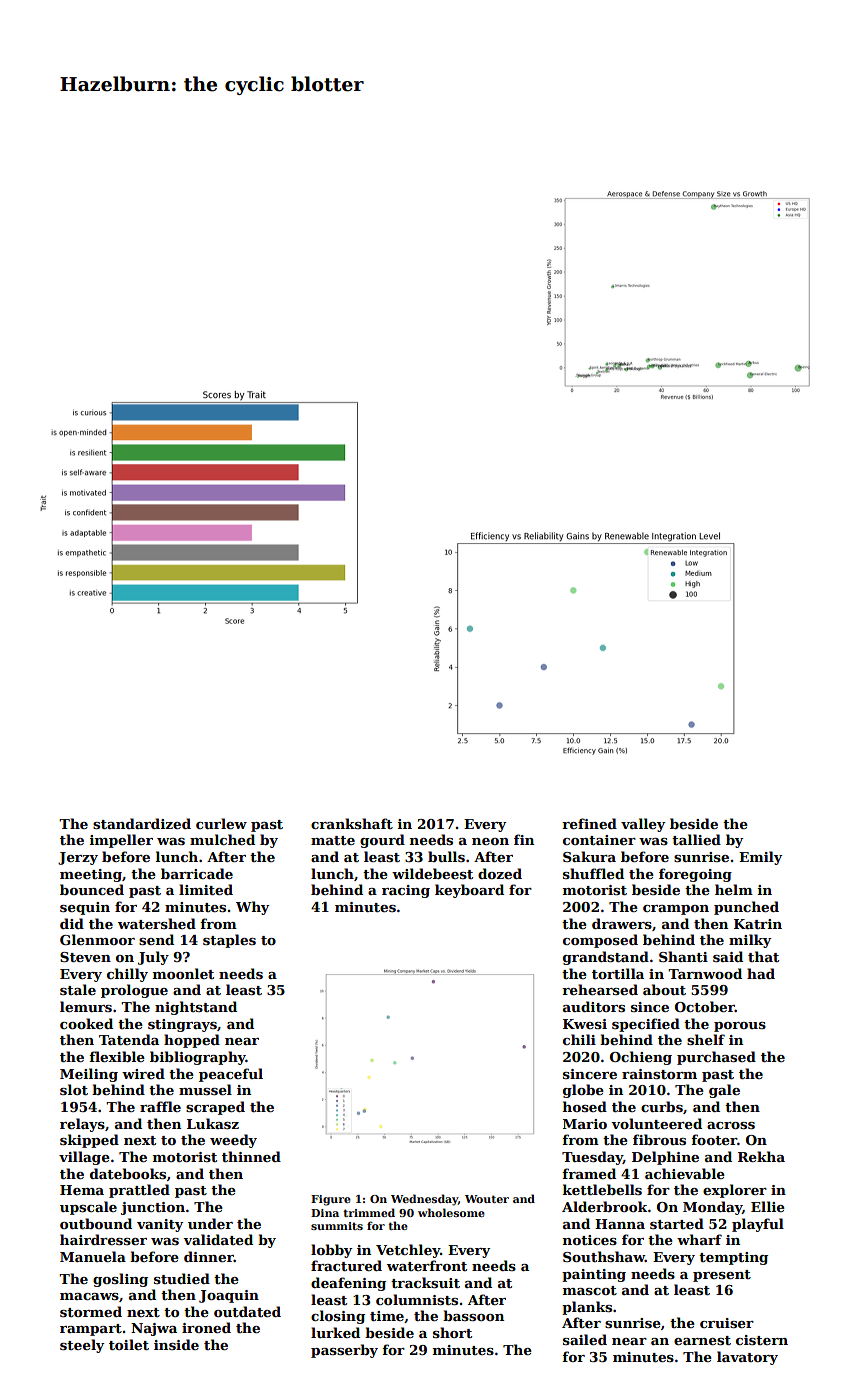 The height and width of the screenshot is (1400, 849). Describe the element at coordinates (589, 823) in the screenshot. I see `refined` at that location.
